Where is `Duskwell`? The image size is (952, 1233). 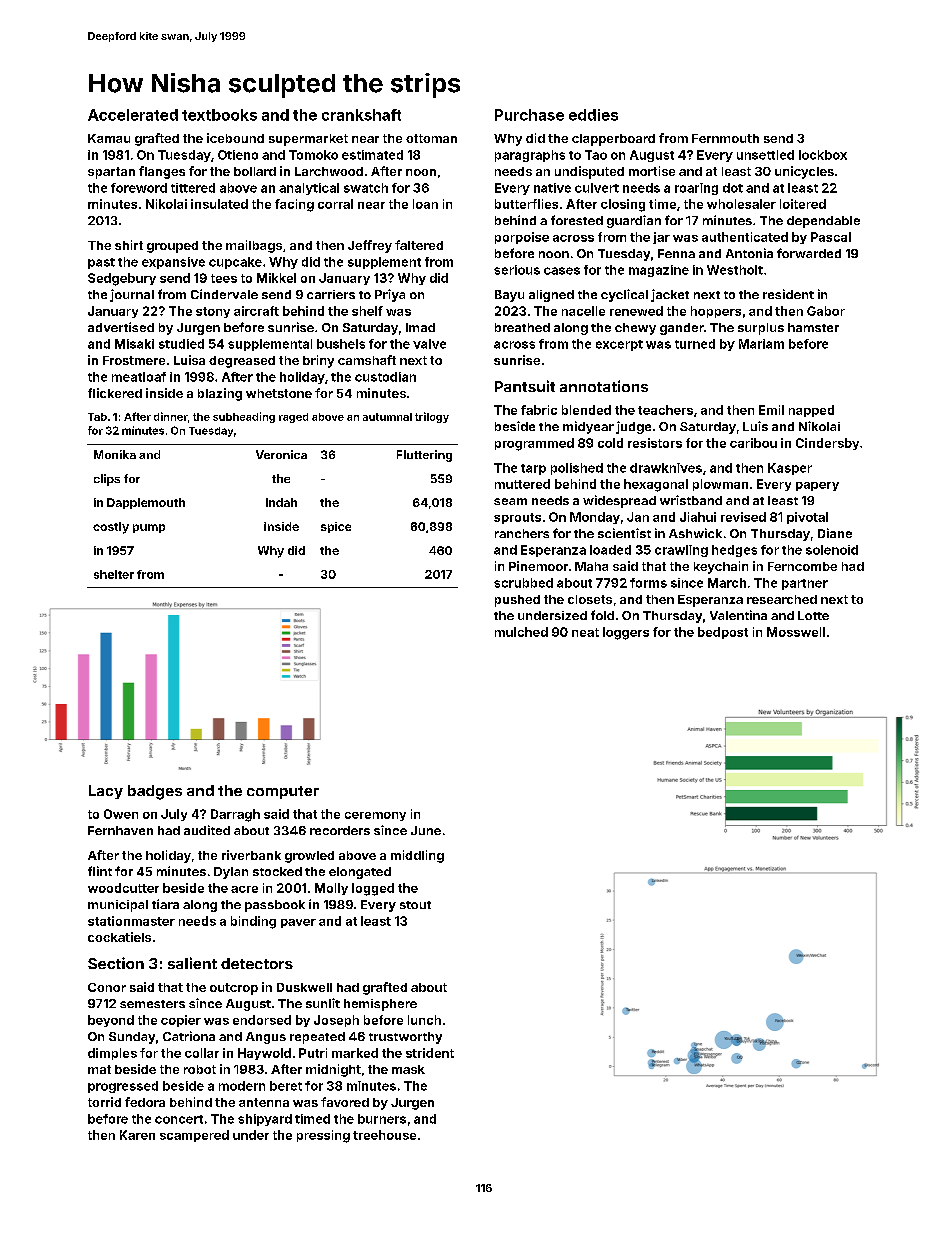
Duskwell is located at coordinates (304, 987).
